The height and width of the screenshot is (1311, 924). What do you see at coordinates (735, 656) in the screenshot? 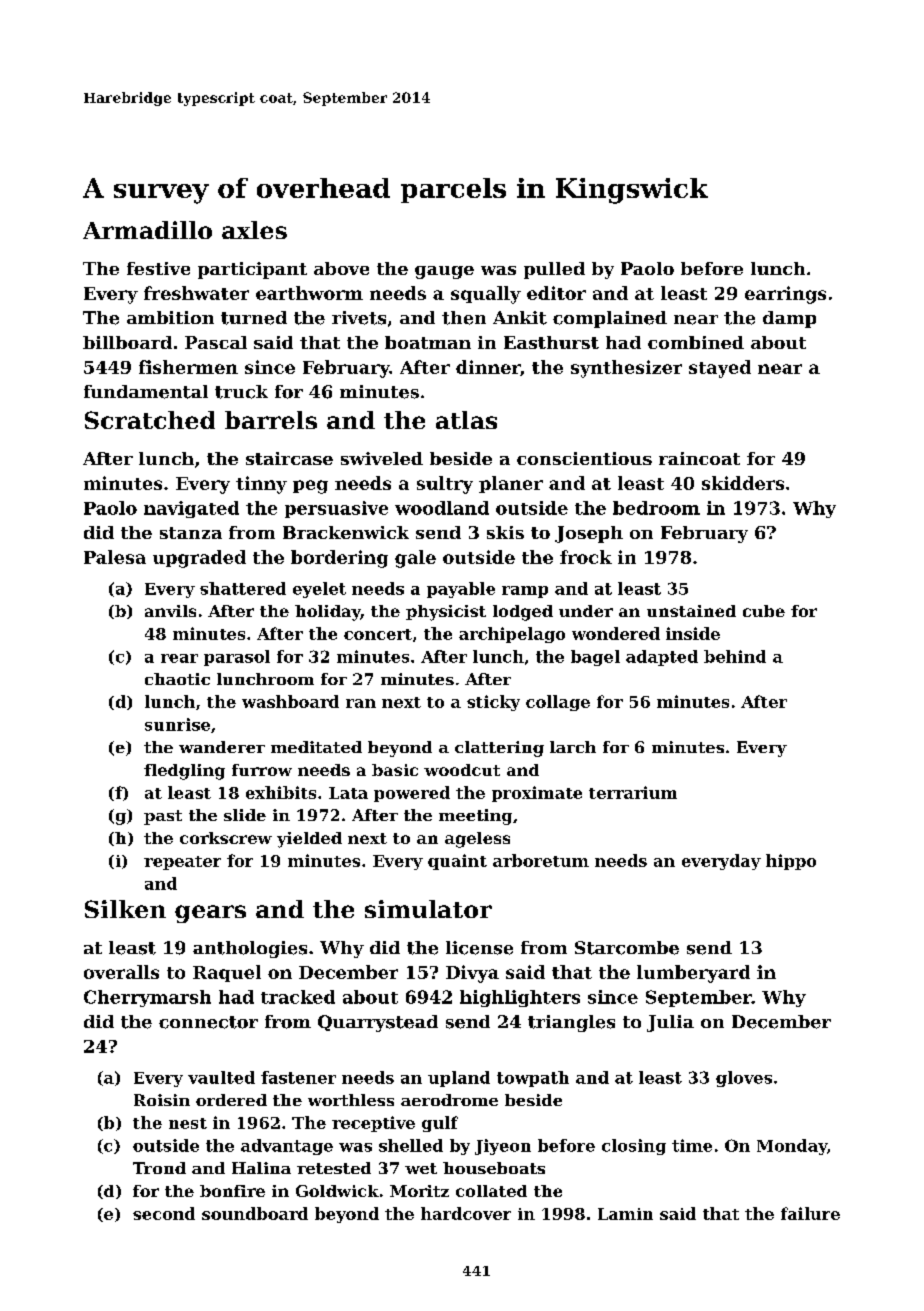
I see `behind` at bounding box center [735, 656].
